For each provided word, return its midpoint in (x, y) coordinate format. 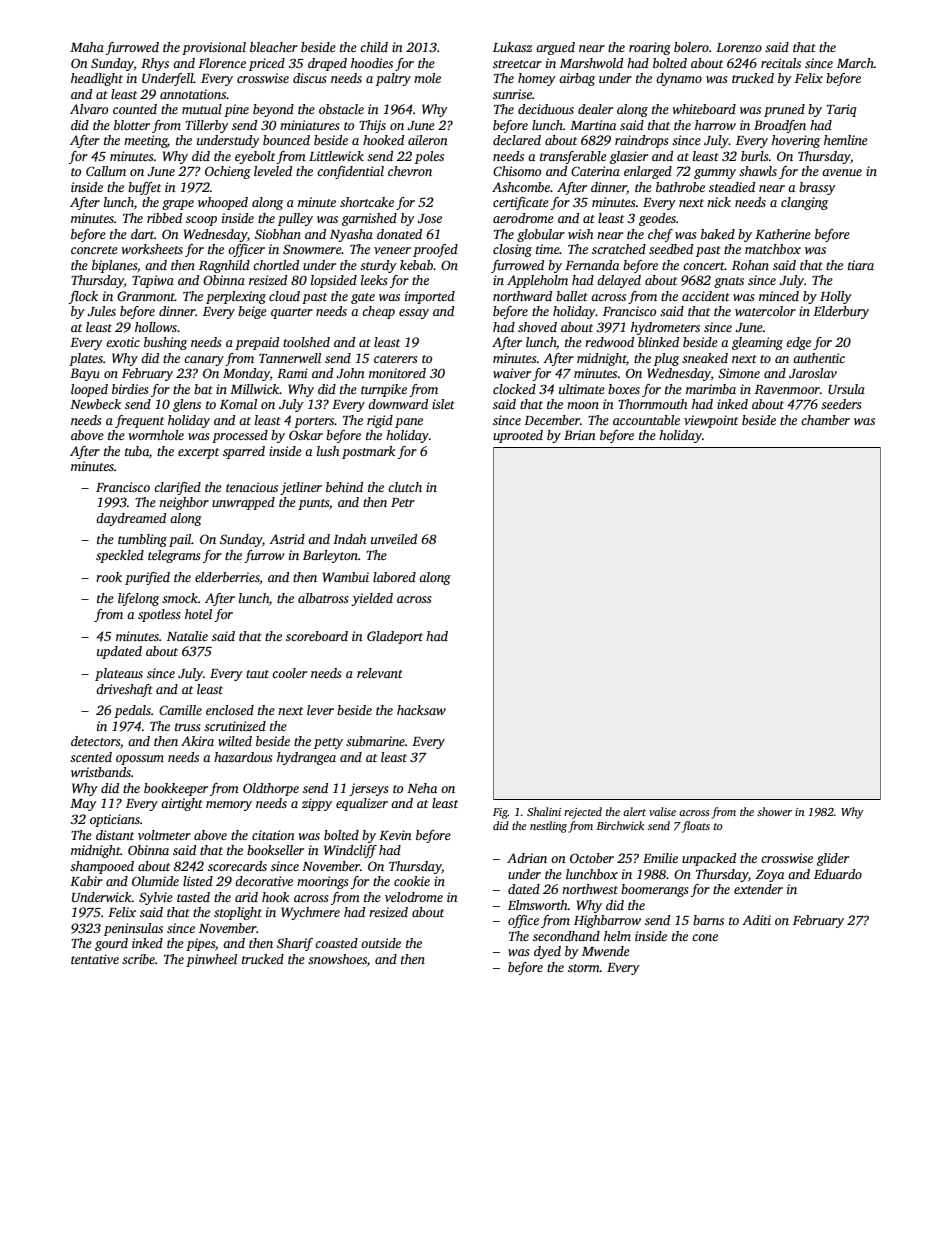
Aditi (756, 920)
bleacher (274, 47)
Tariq (842, 110)
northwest (590, 889)
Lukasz (512, 47)
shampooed (102, 867)
